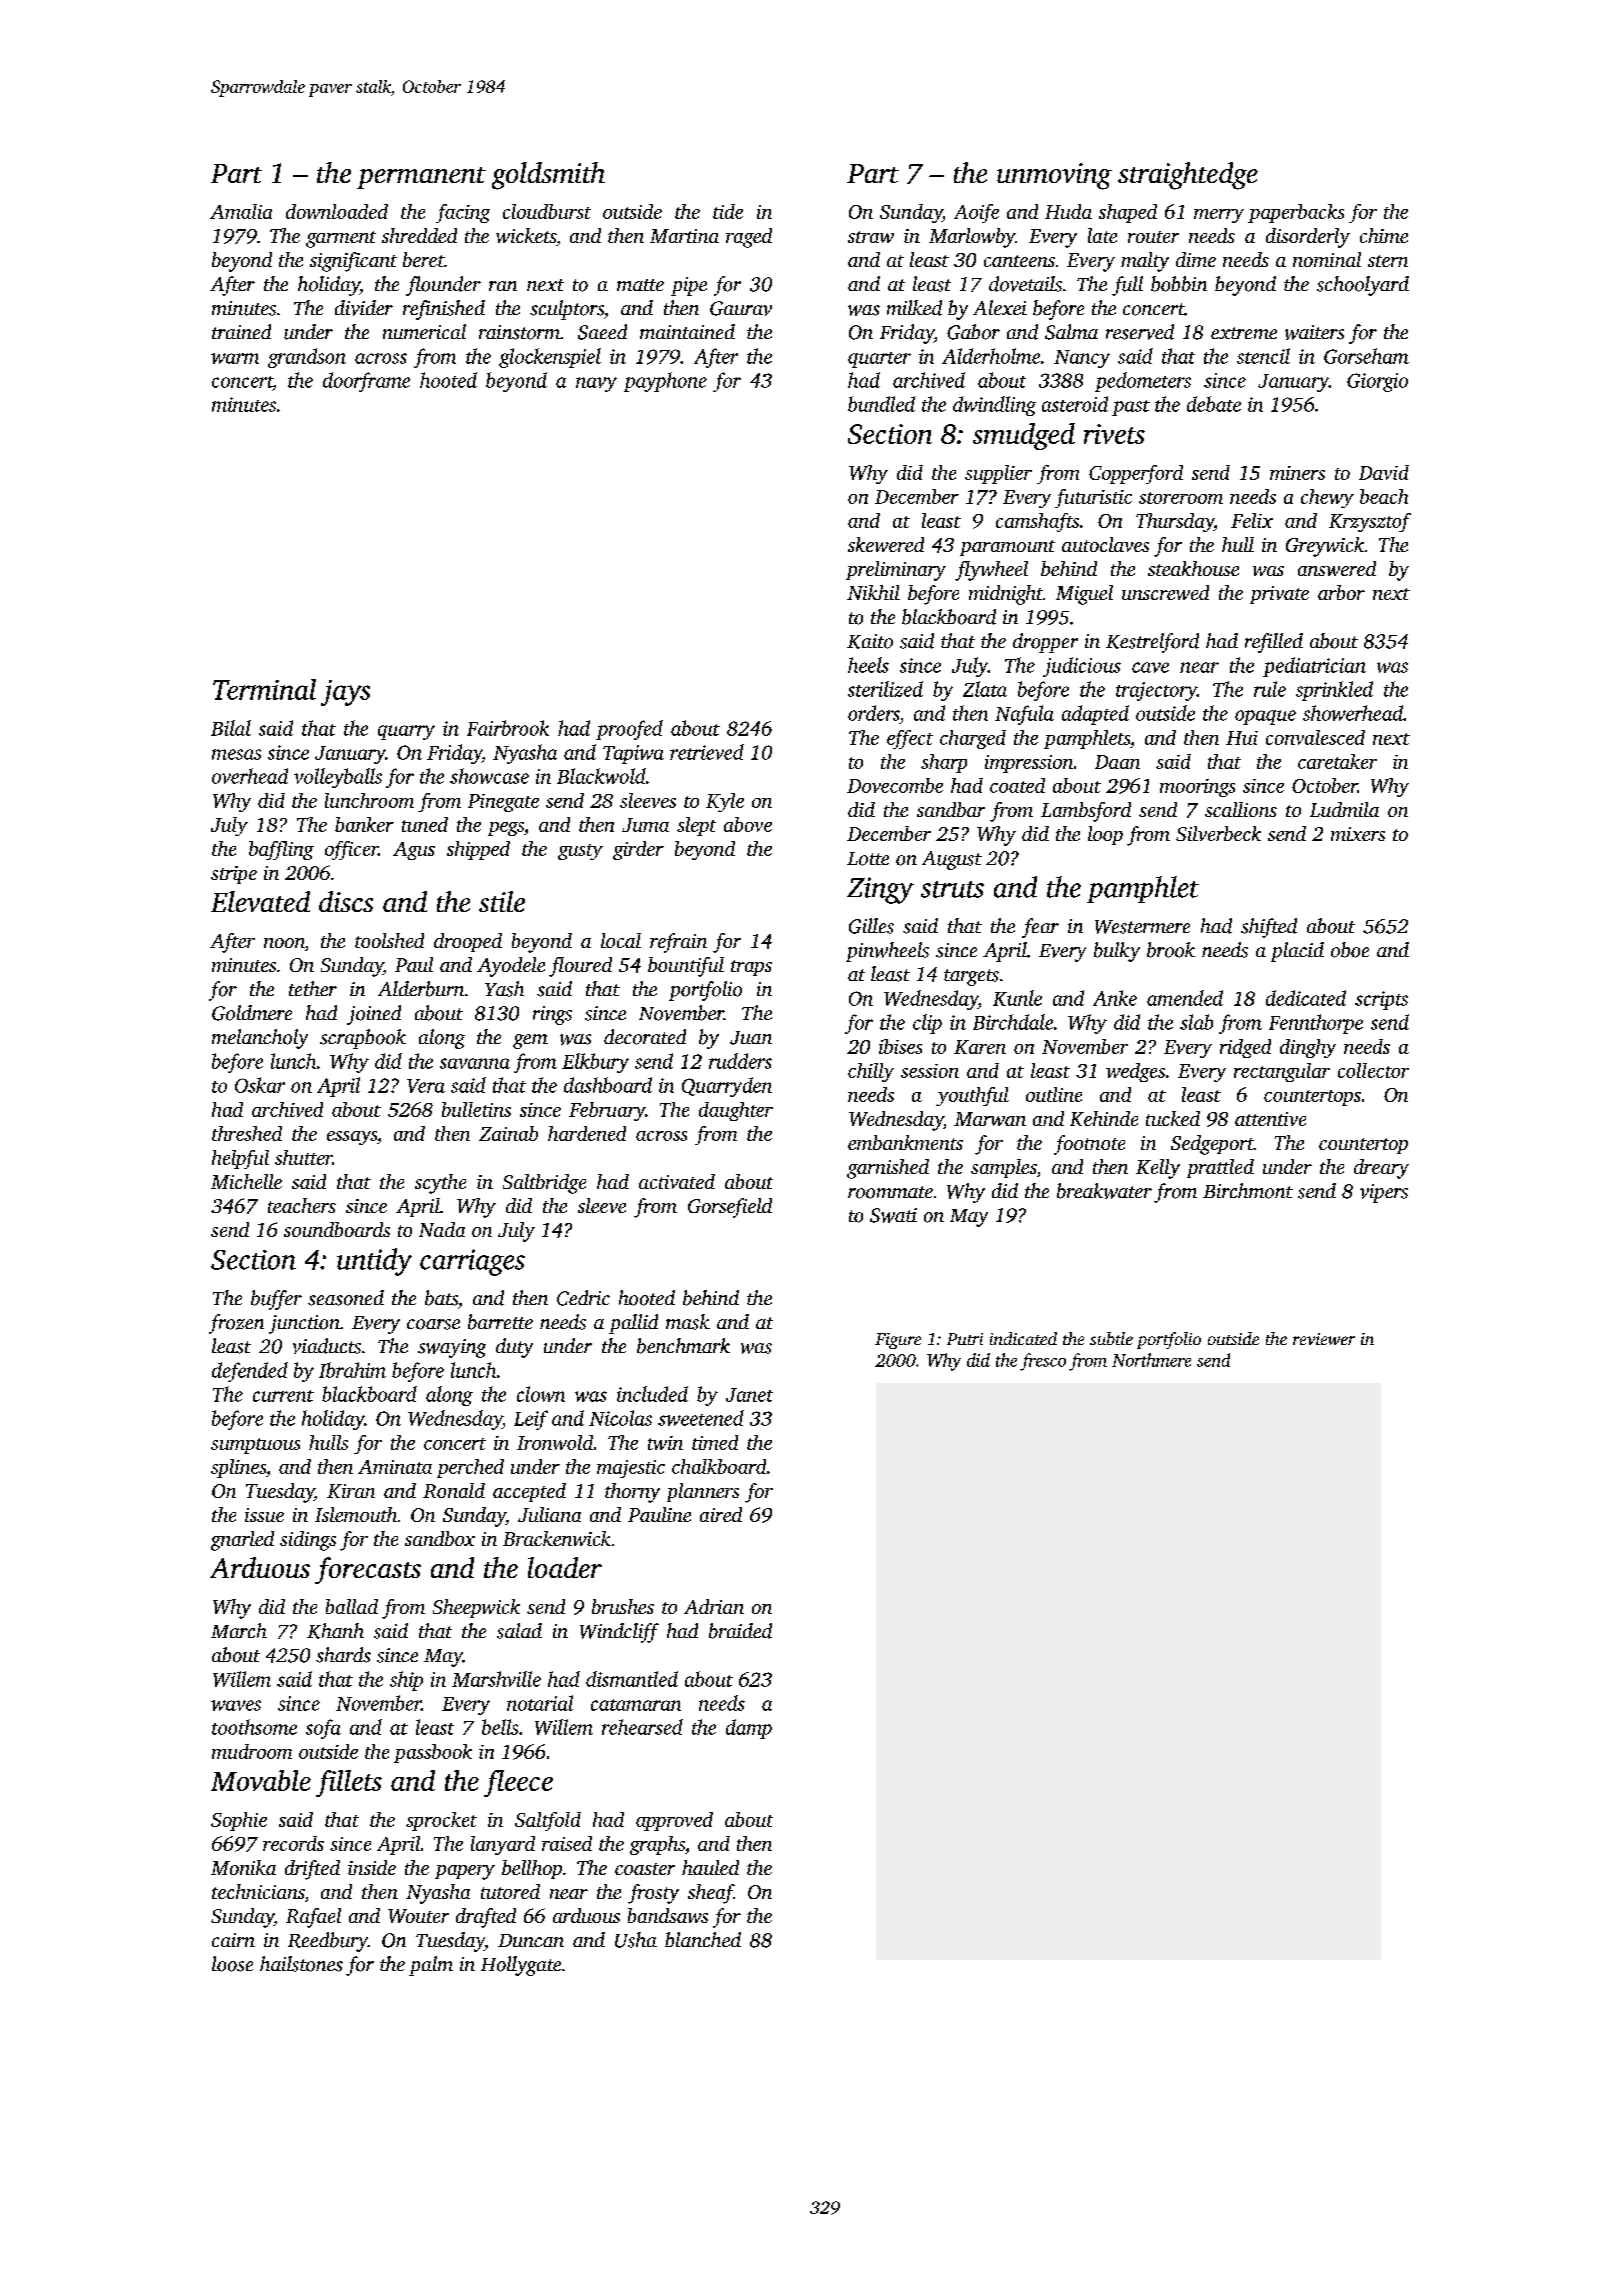 This screenshot has height=2292, width=1620. I want to click on doorframe, so click(366, 382).
